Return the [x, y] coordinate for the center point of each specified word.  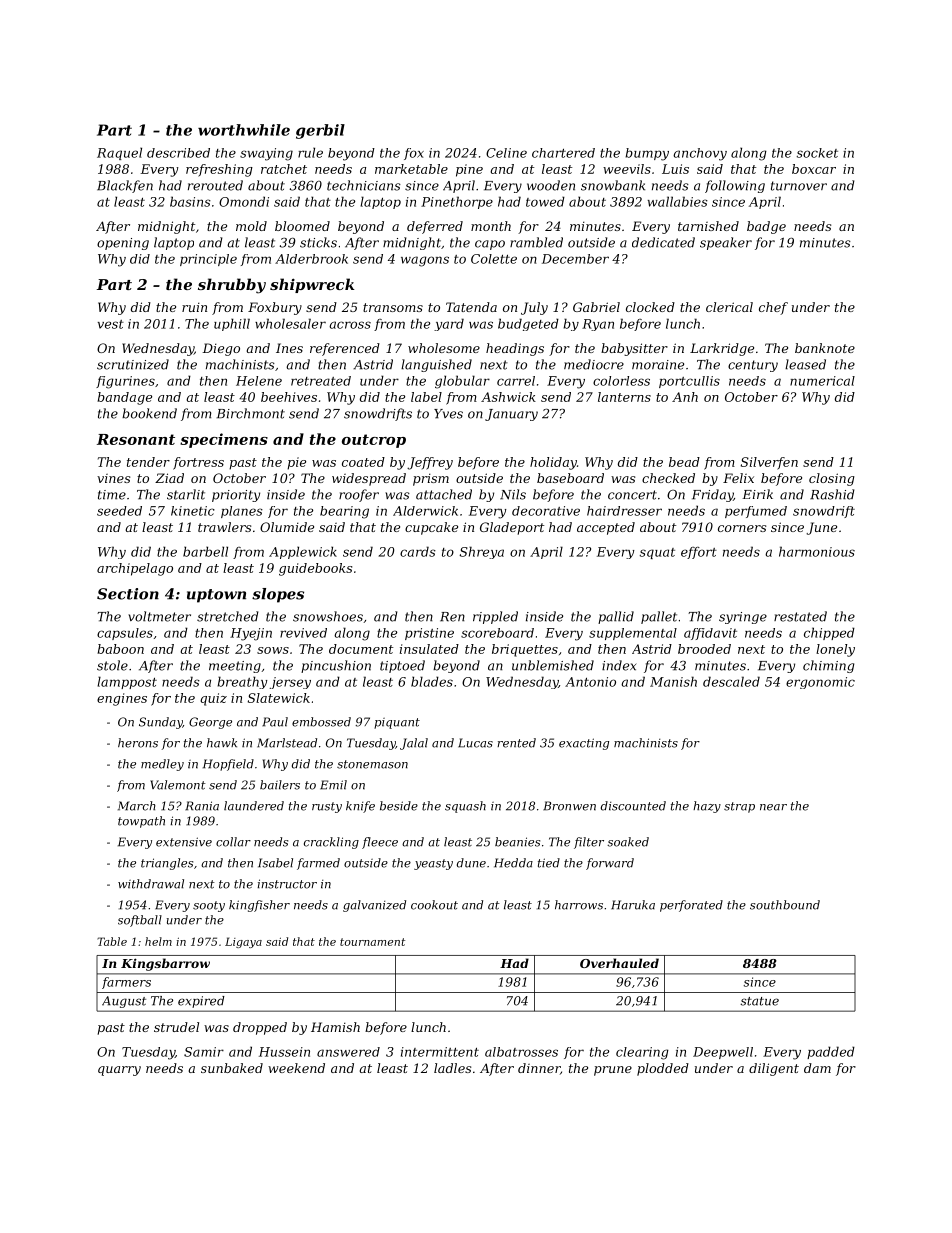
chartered [563, 153]
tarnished [708, 226]
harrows [579, 905]
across [350, 325]
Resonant [136, 439]
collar [233, 842]
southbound [785, 905]
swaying [266, 154]
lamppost [127, 682]
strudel [176, 1027]
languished [436, 365]
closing [832, 479]
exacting [584, 744]
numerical [822, 381]
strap [739, 807]
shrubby [232, 286]
